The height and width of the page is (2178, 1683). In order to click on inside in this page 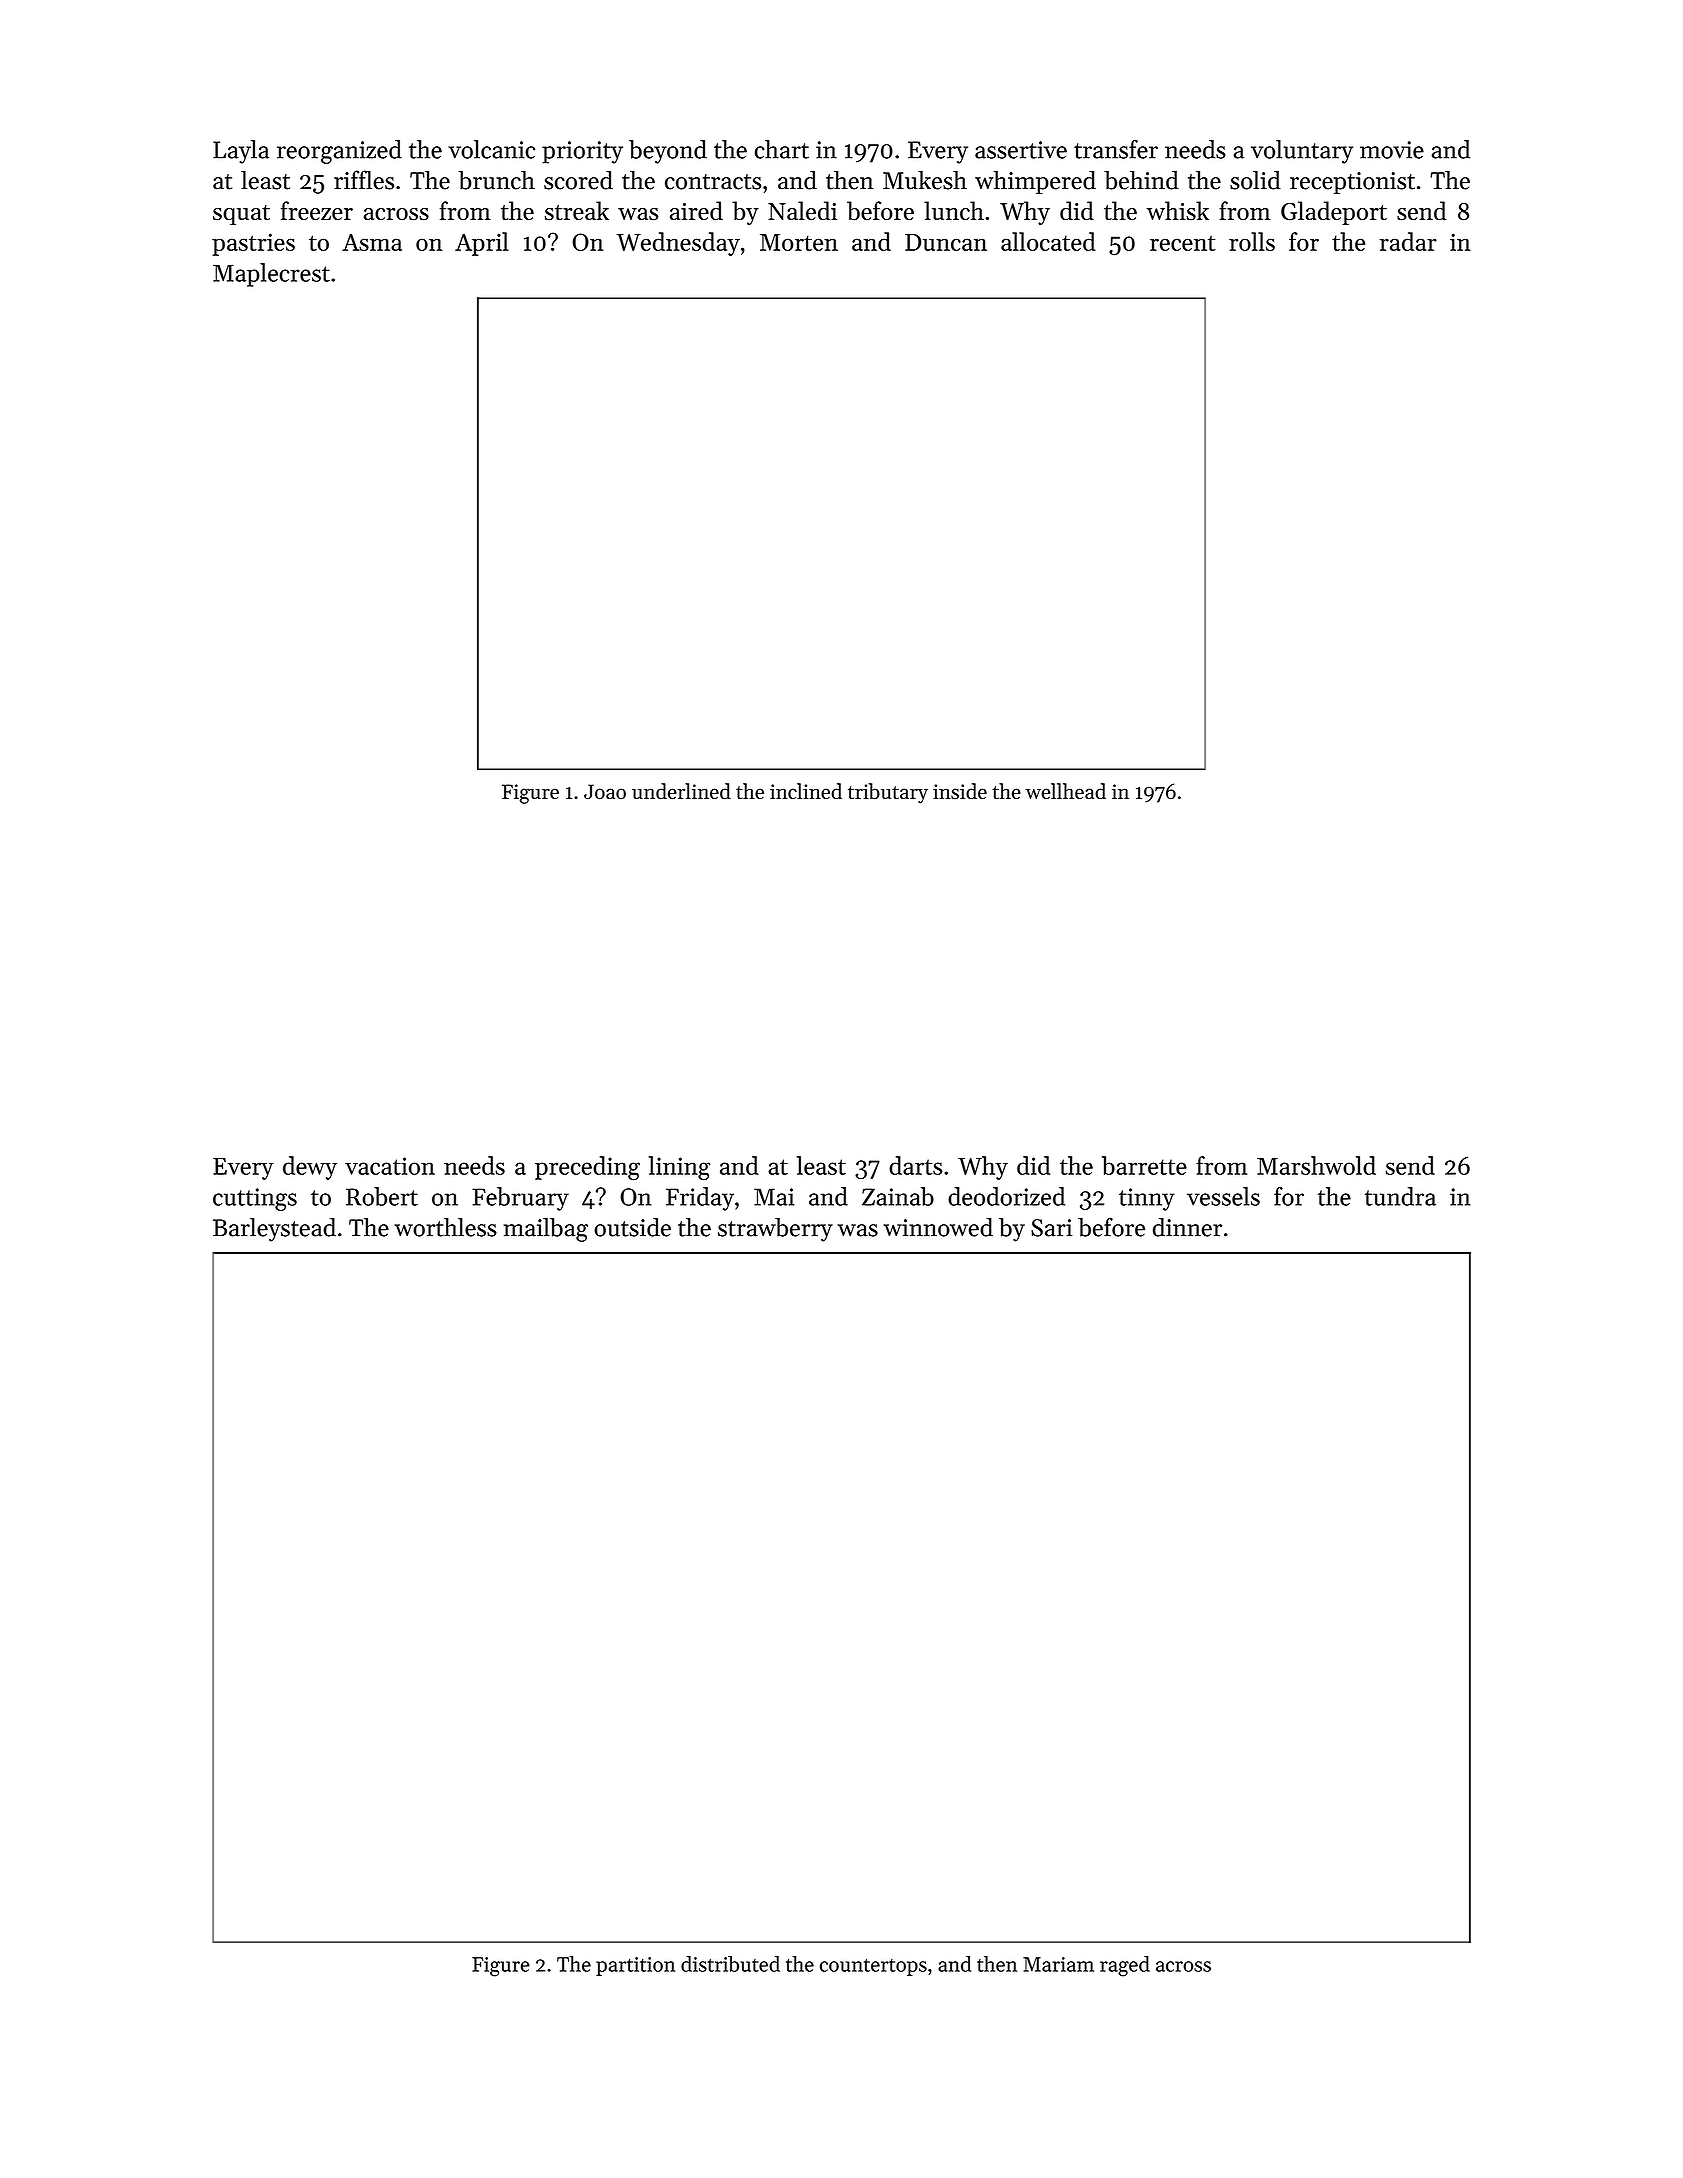, I will do `click(960, 791)`.
